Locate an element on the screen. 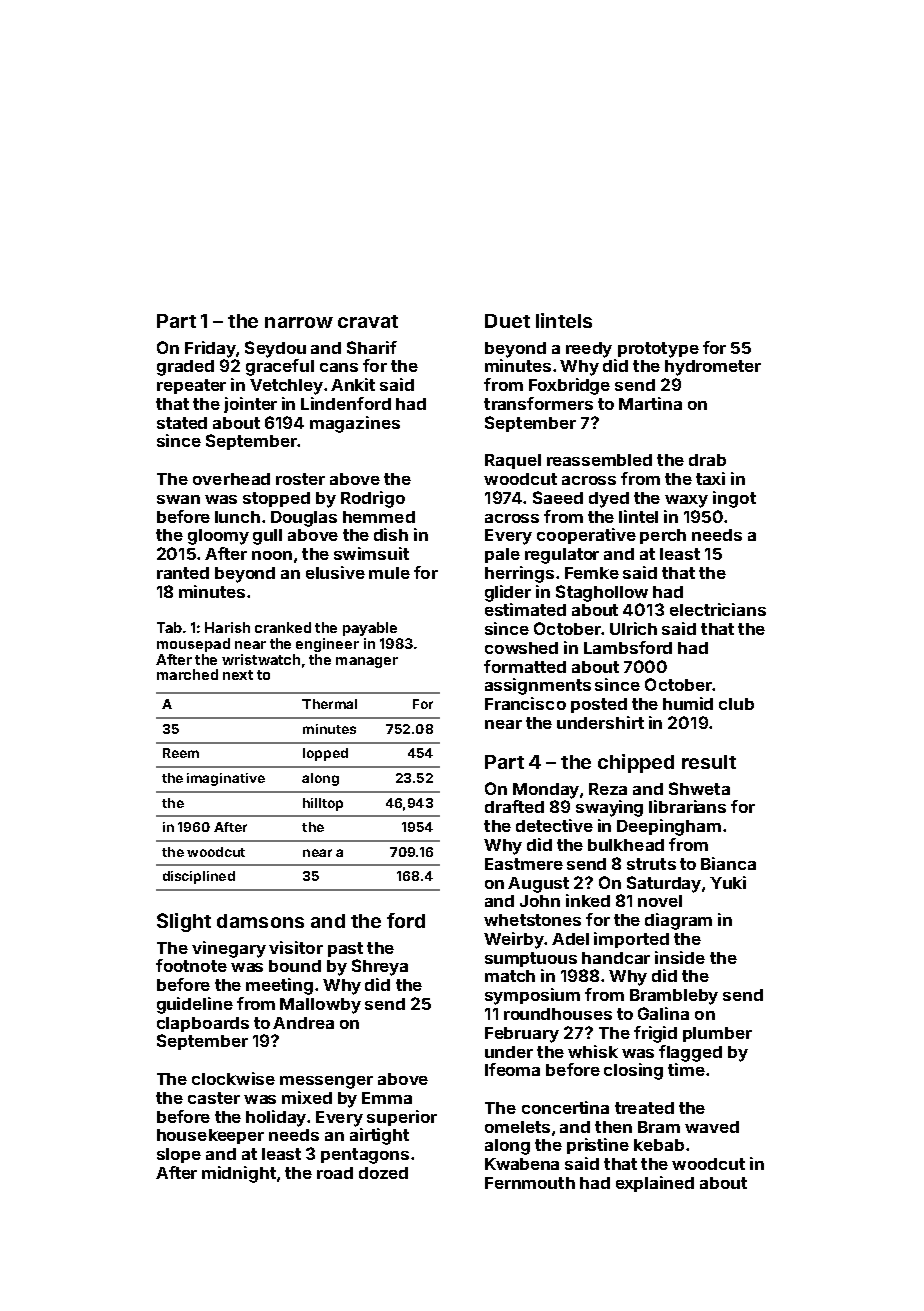  February is located at coordinates (522, 1035).
